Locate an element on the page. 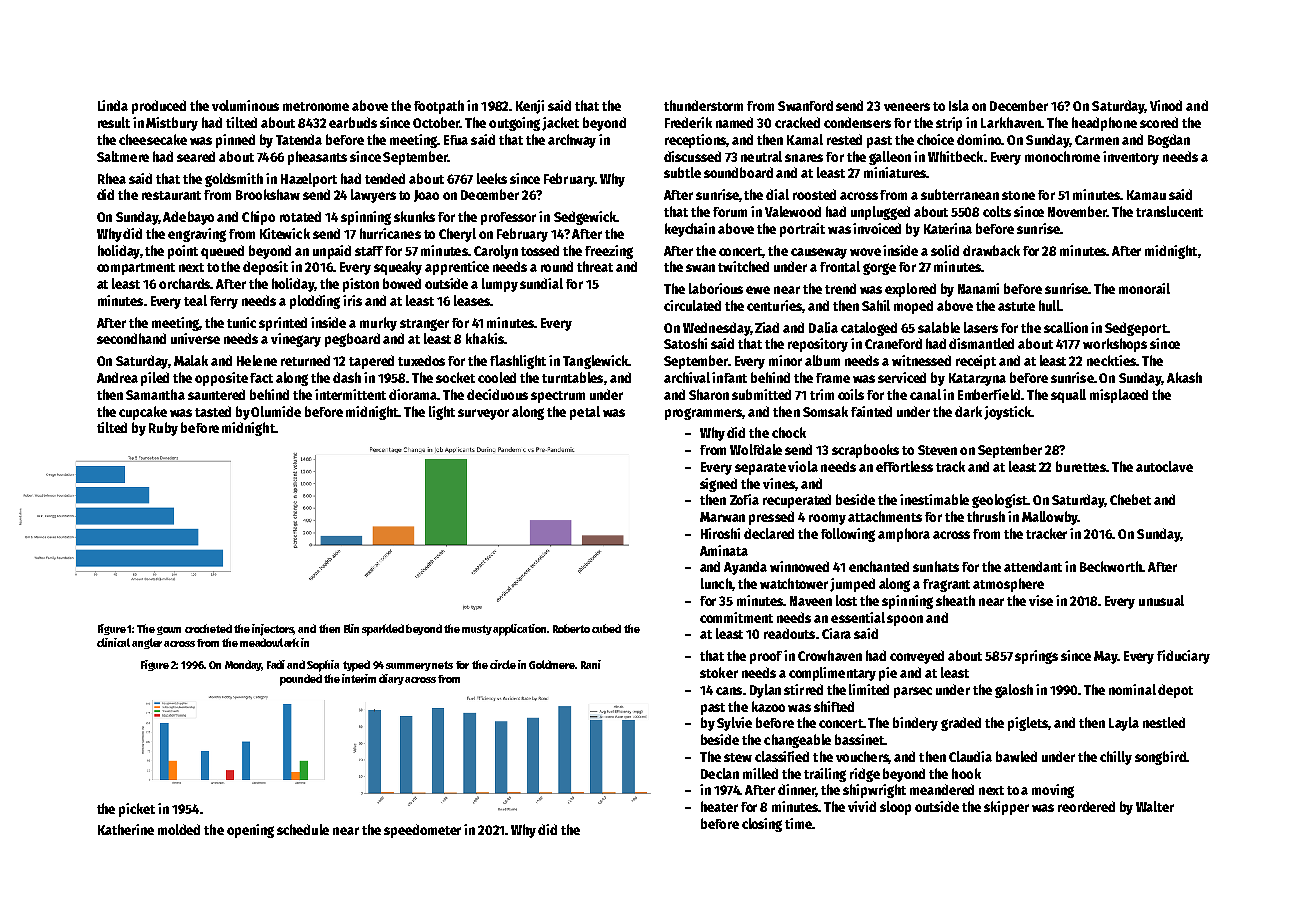 The image size is (1308, 924). closing is located at coordinates (762, 825).
